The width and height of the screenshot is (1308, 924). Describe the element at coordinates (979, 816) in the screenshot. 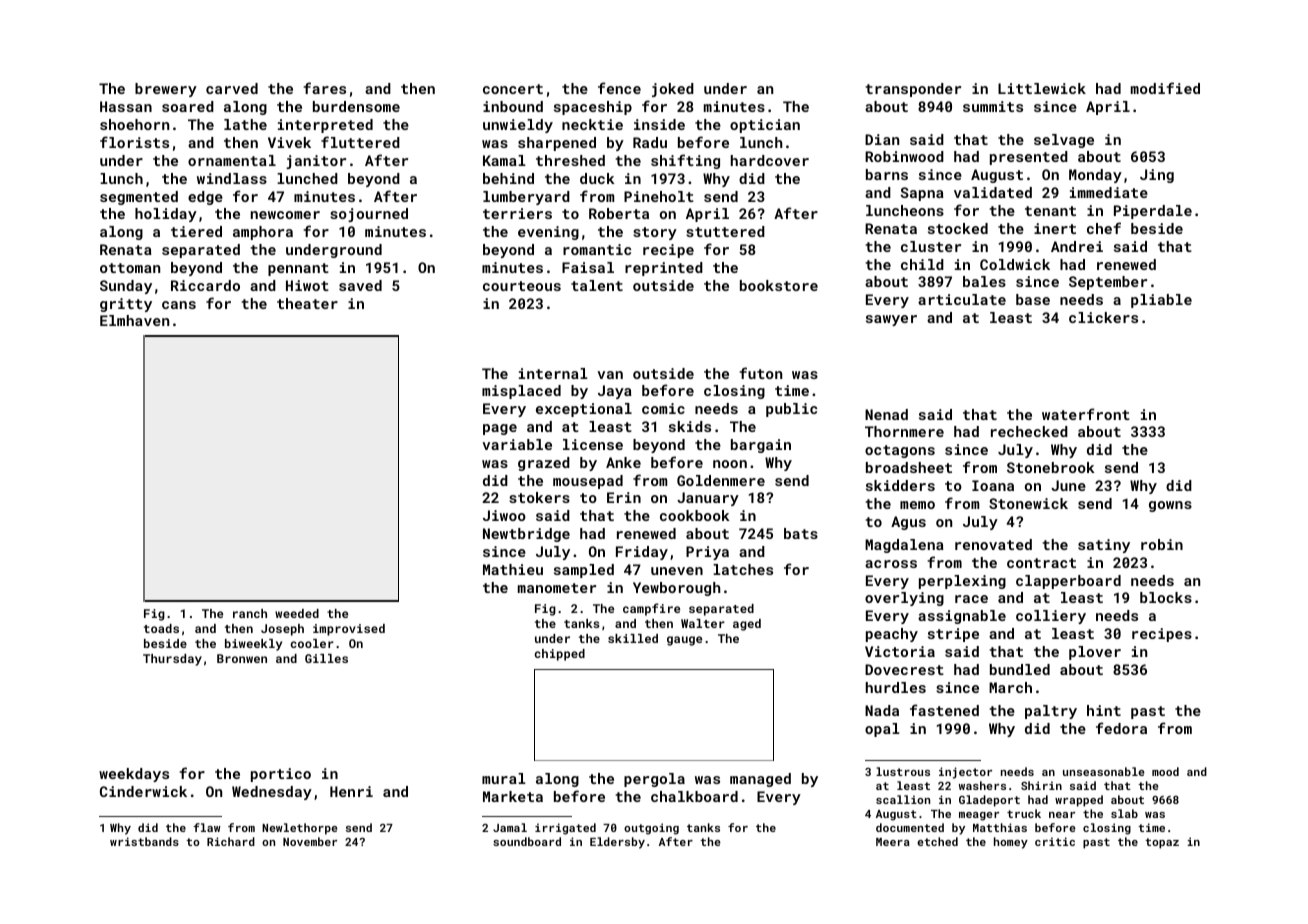

I see `meager` at that location.
